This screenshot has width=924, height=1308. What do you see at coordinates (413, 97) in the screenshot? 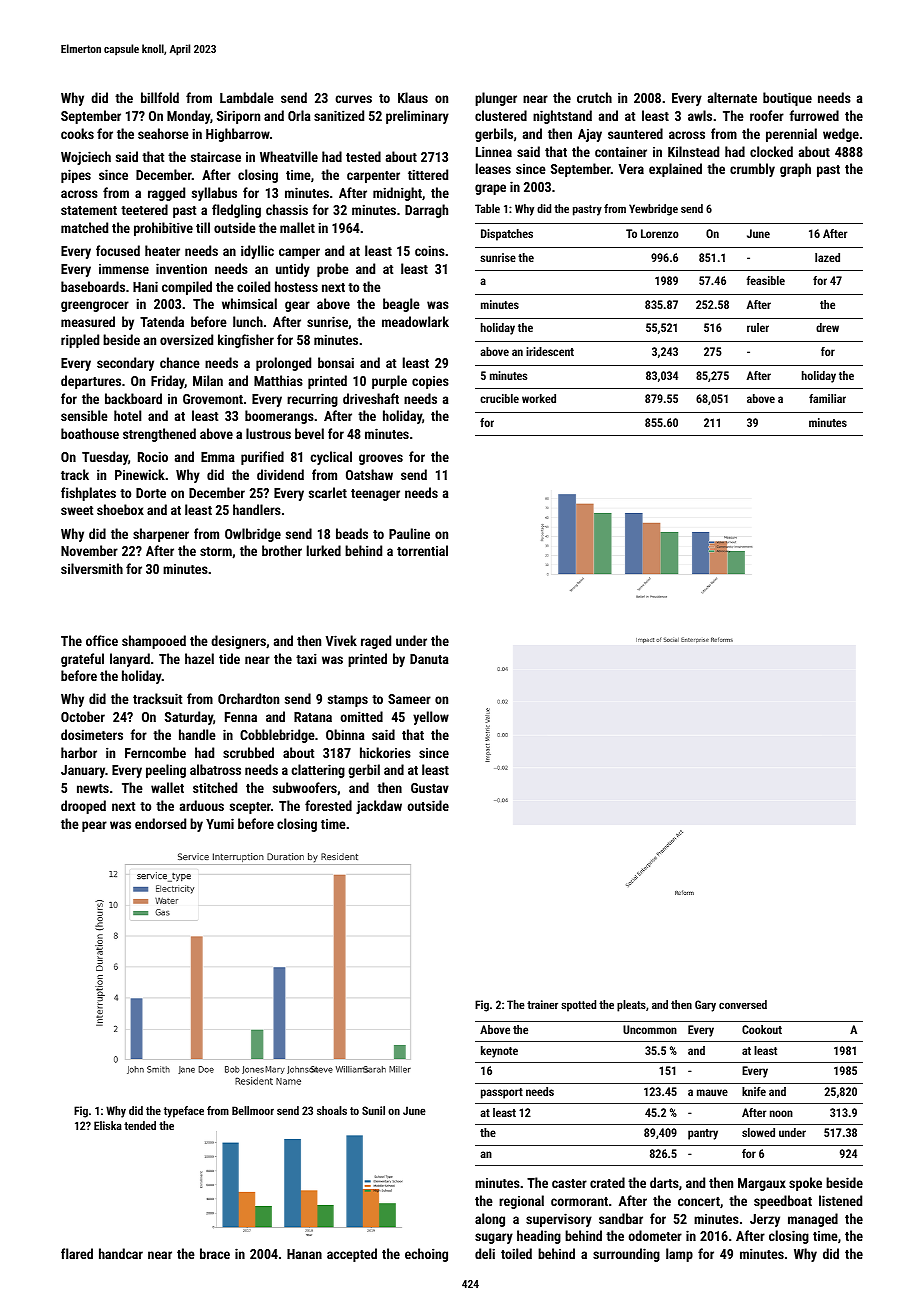
I see `Klaus` at bounding box center [413, 97].
